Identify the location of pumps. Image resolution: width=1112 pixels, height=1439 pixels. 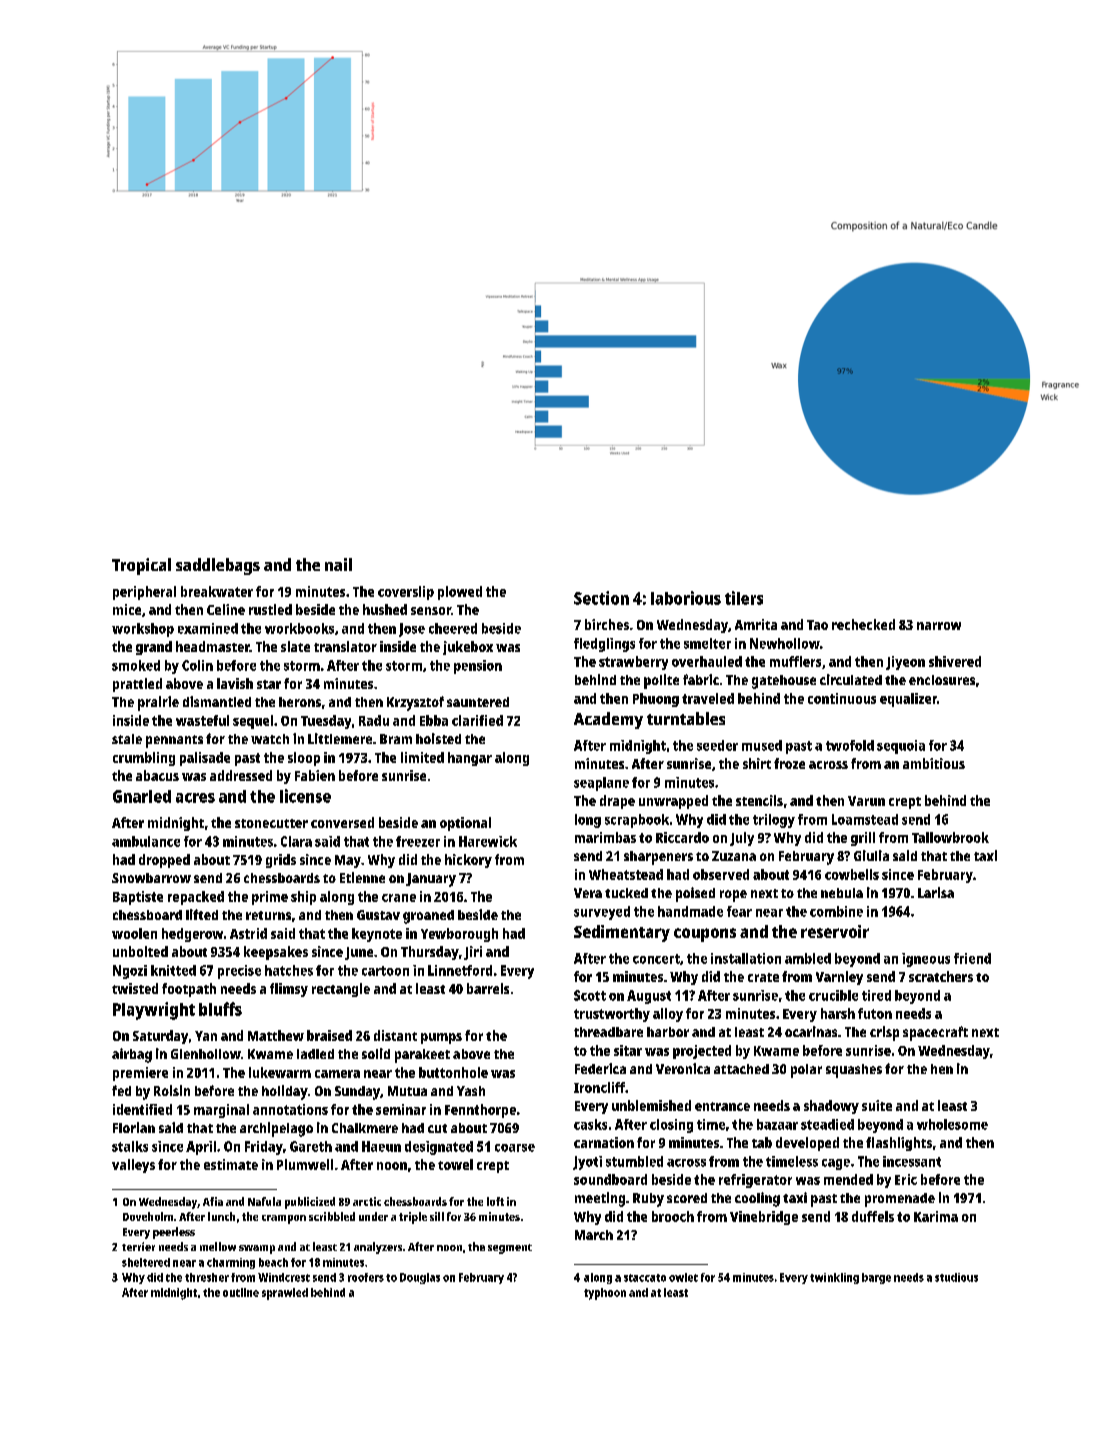
(441, 1038).
